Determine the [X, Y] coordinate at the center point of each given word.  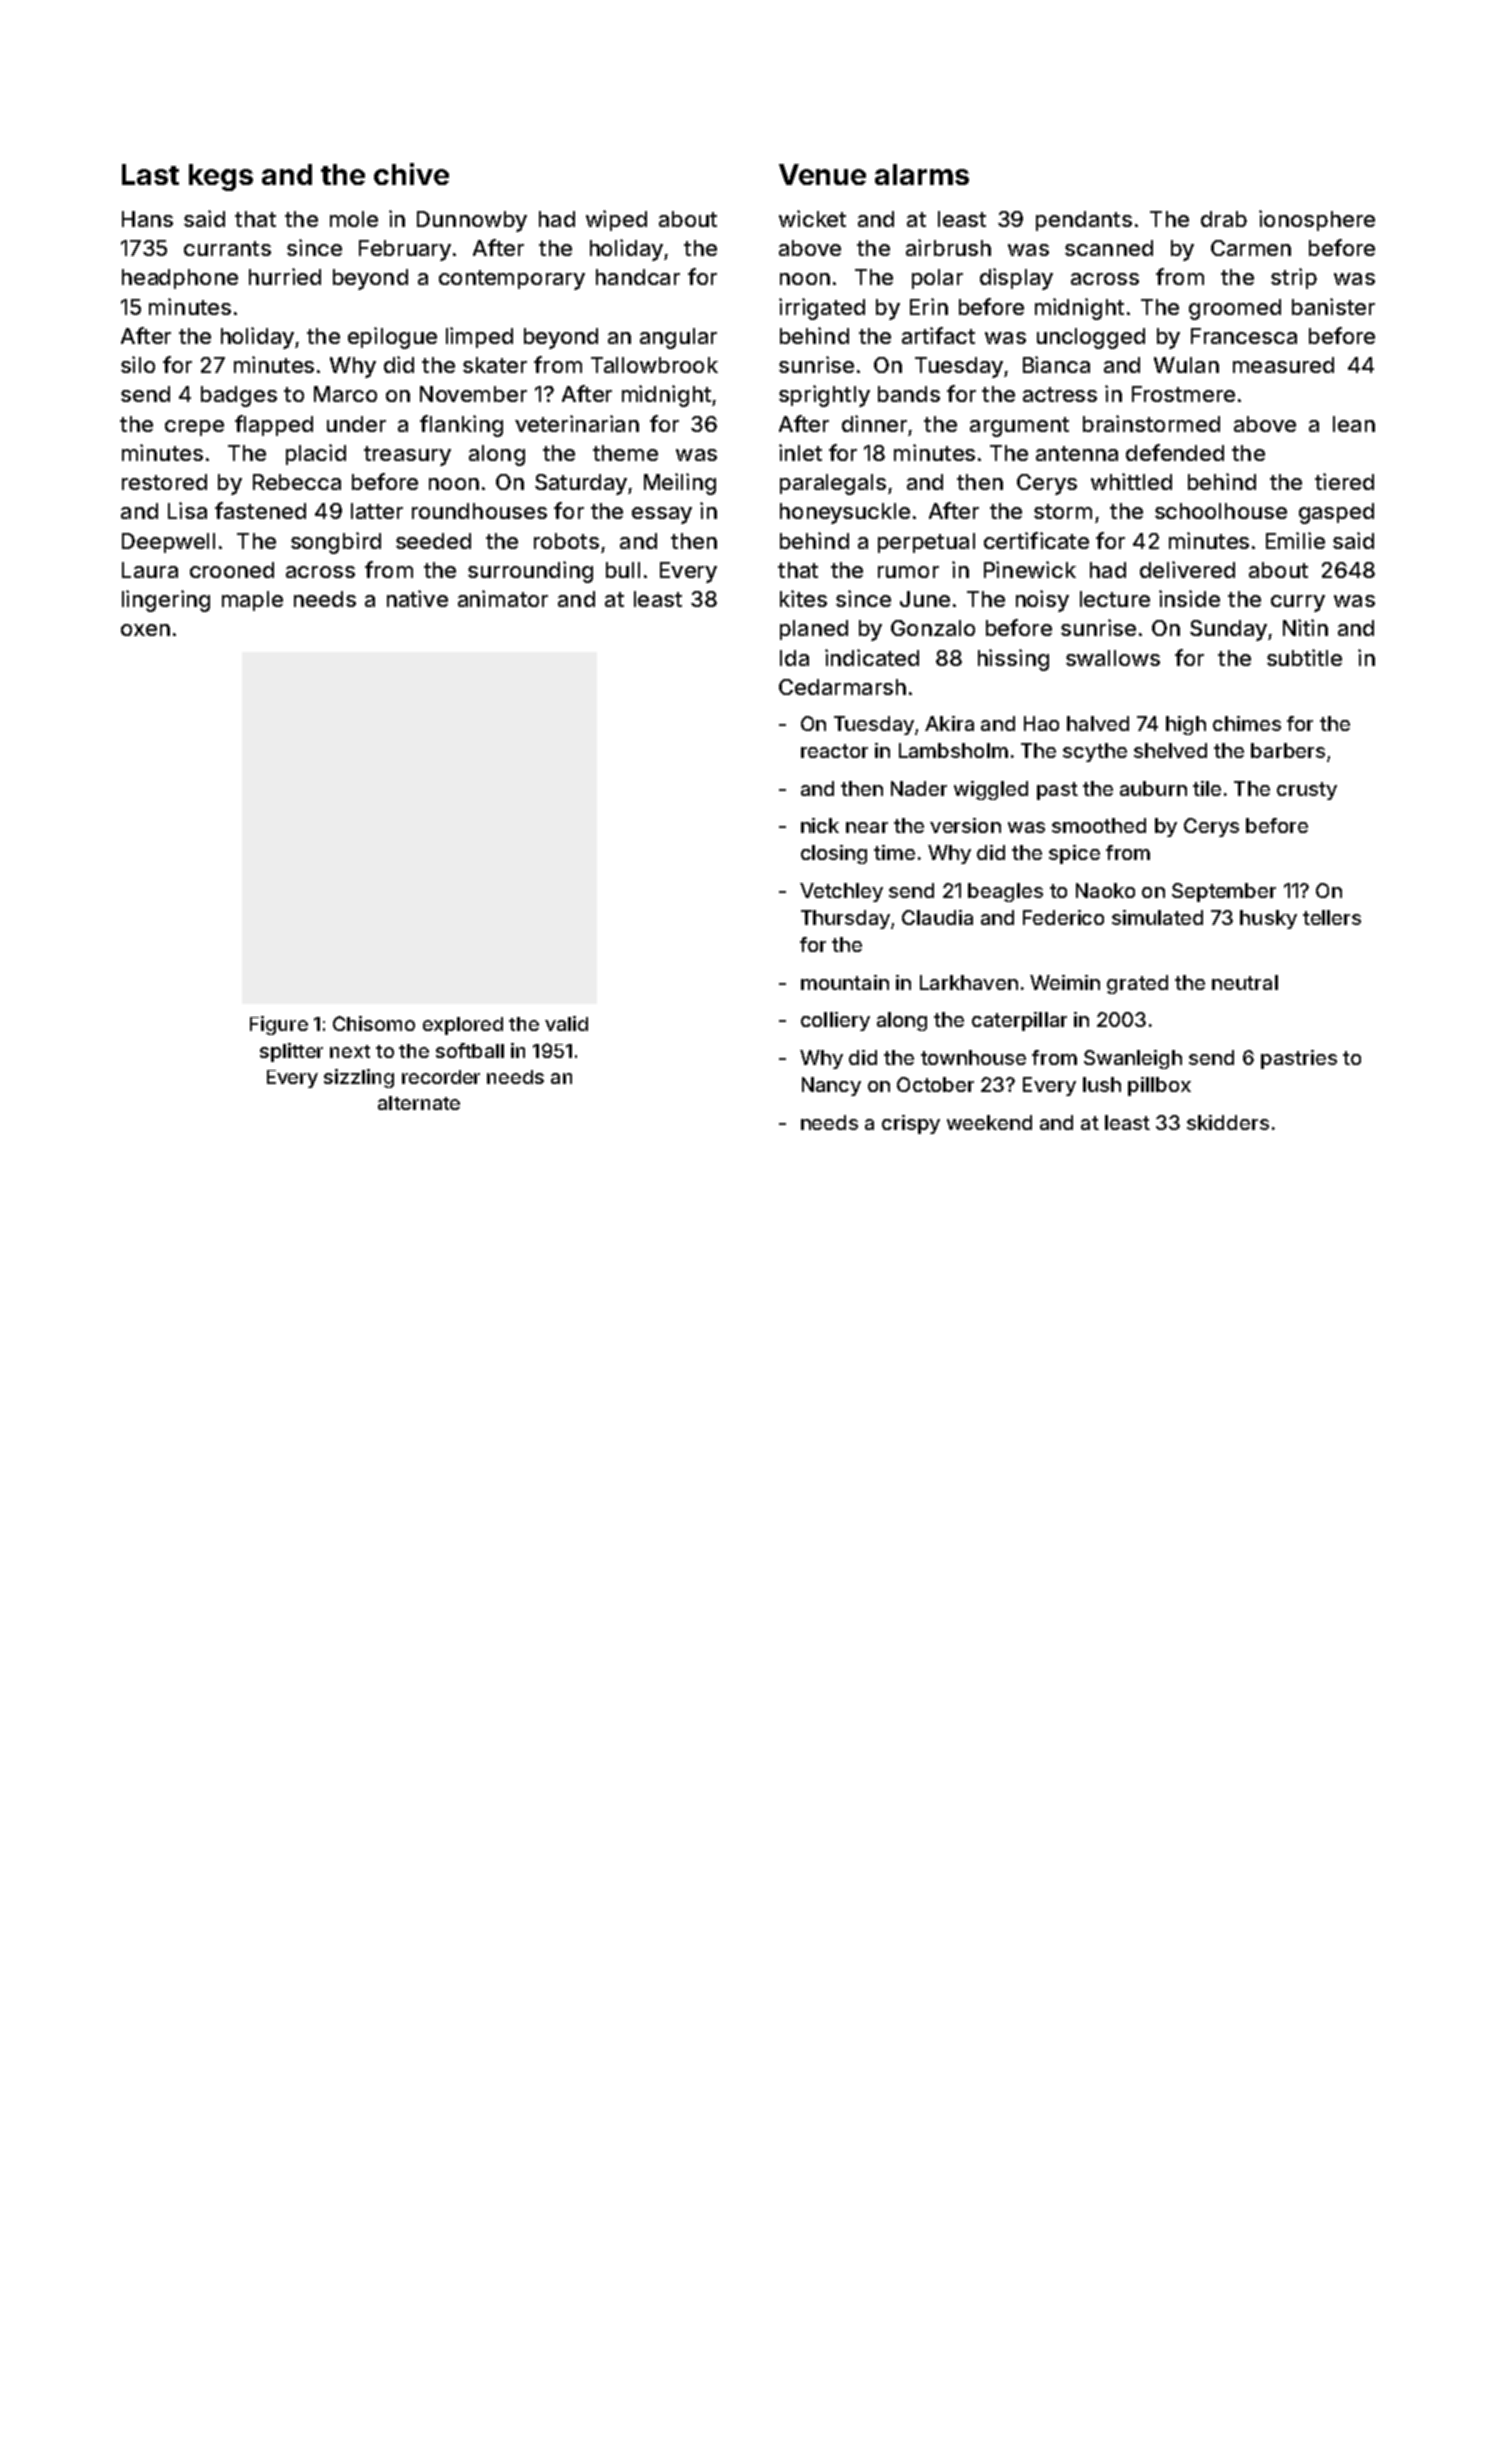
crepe [194, 428]
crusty [1307, 791]
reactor [834, 751]
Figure [279, 1025]
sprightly [824, 396]
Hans [147, 219]
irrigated [822, 309]
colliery [835, 1021]
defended [1175, 452]
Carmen [1251, 248]
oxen [145, 630]
